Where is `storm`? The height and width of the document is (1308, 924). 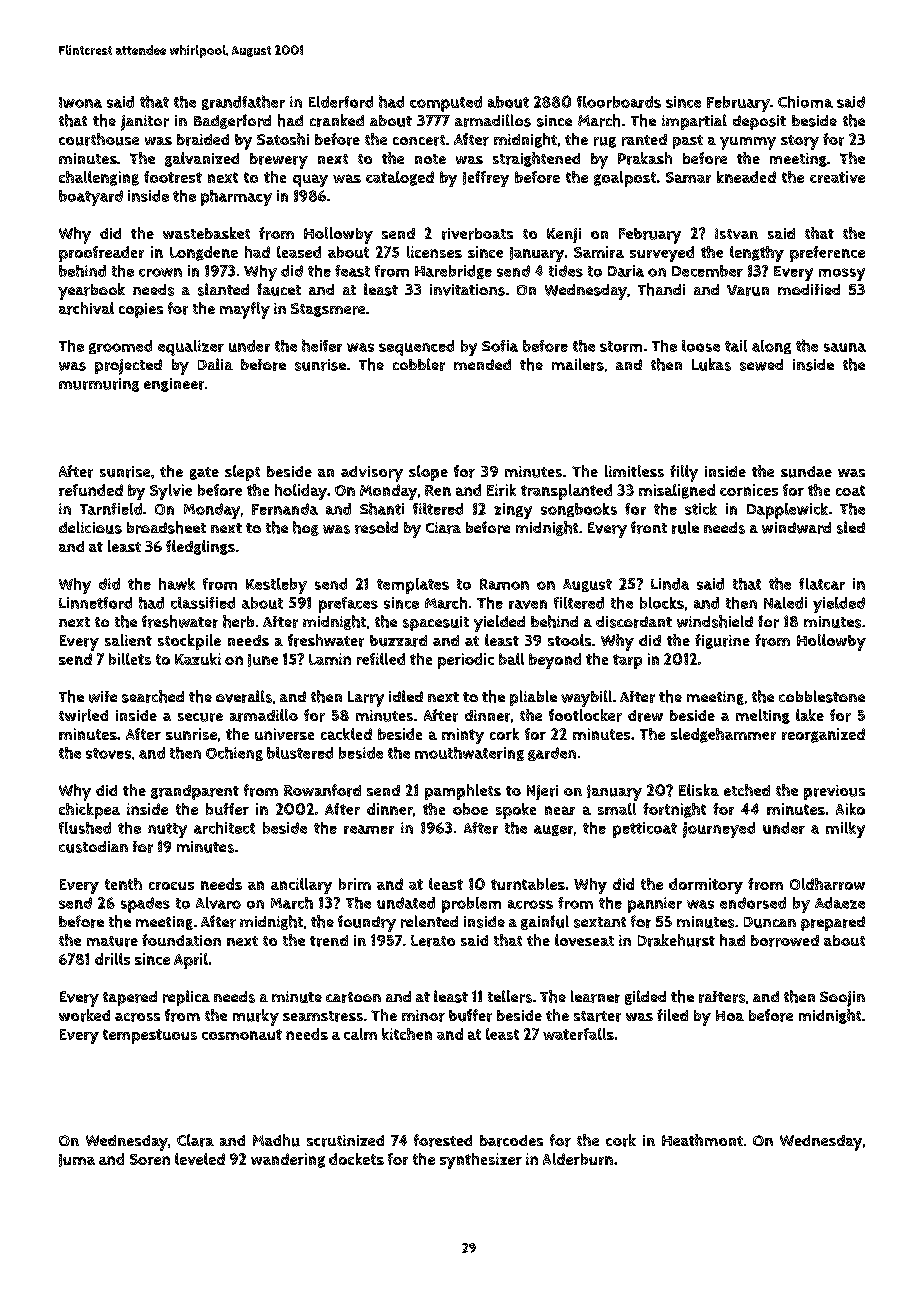
storm is located at coordinates (621, 346).
